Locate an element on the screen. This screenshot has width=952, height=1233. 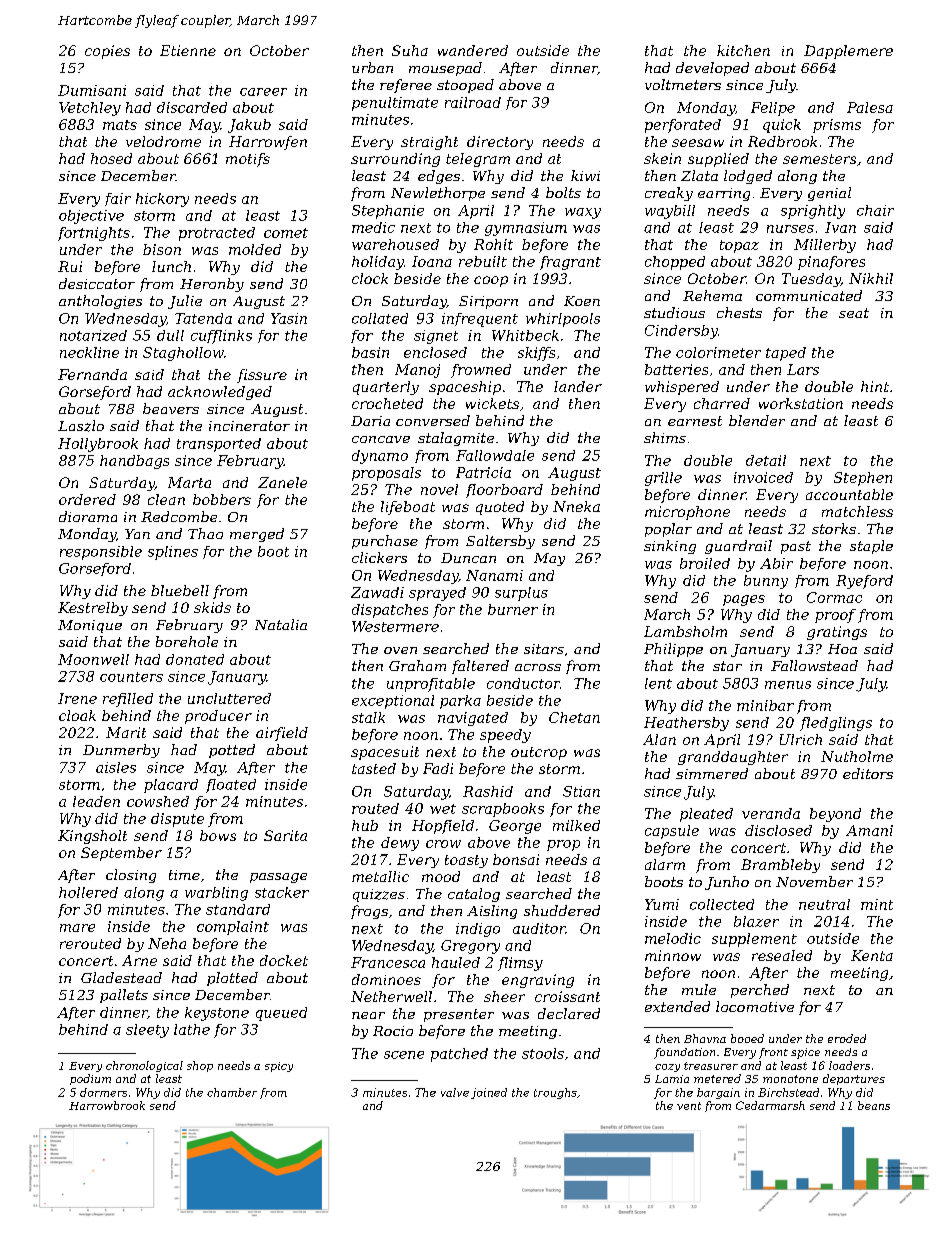
chamber is located at coordinates (232, 1092).
